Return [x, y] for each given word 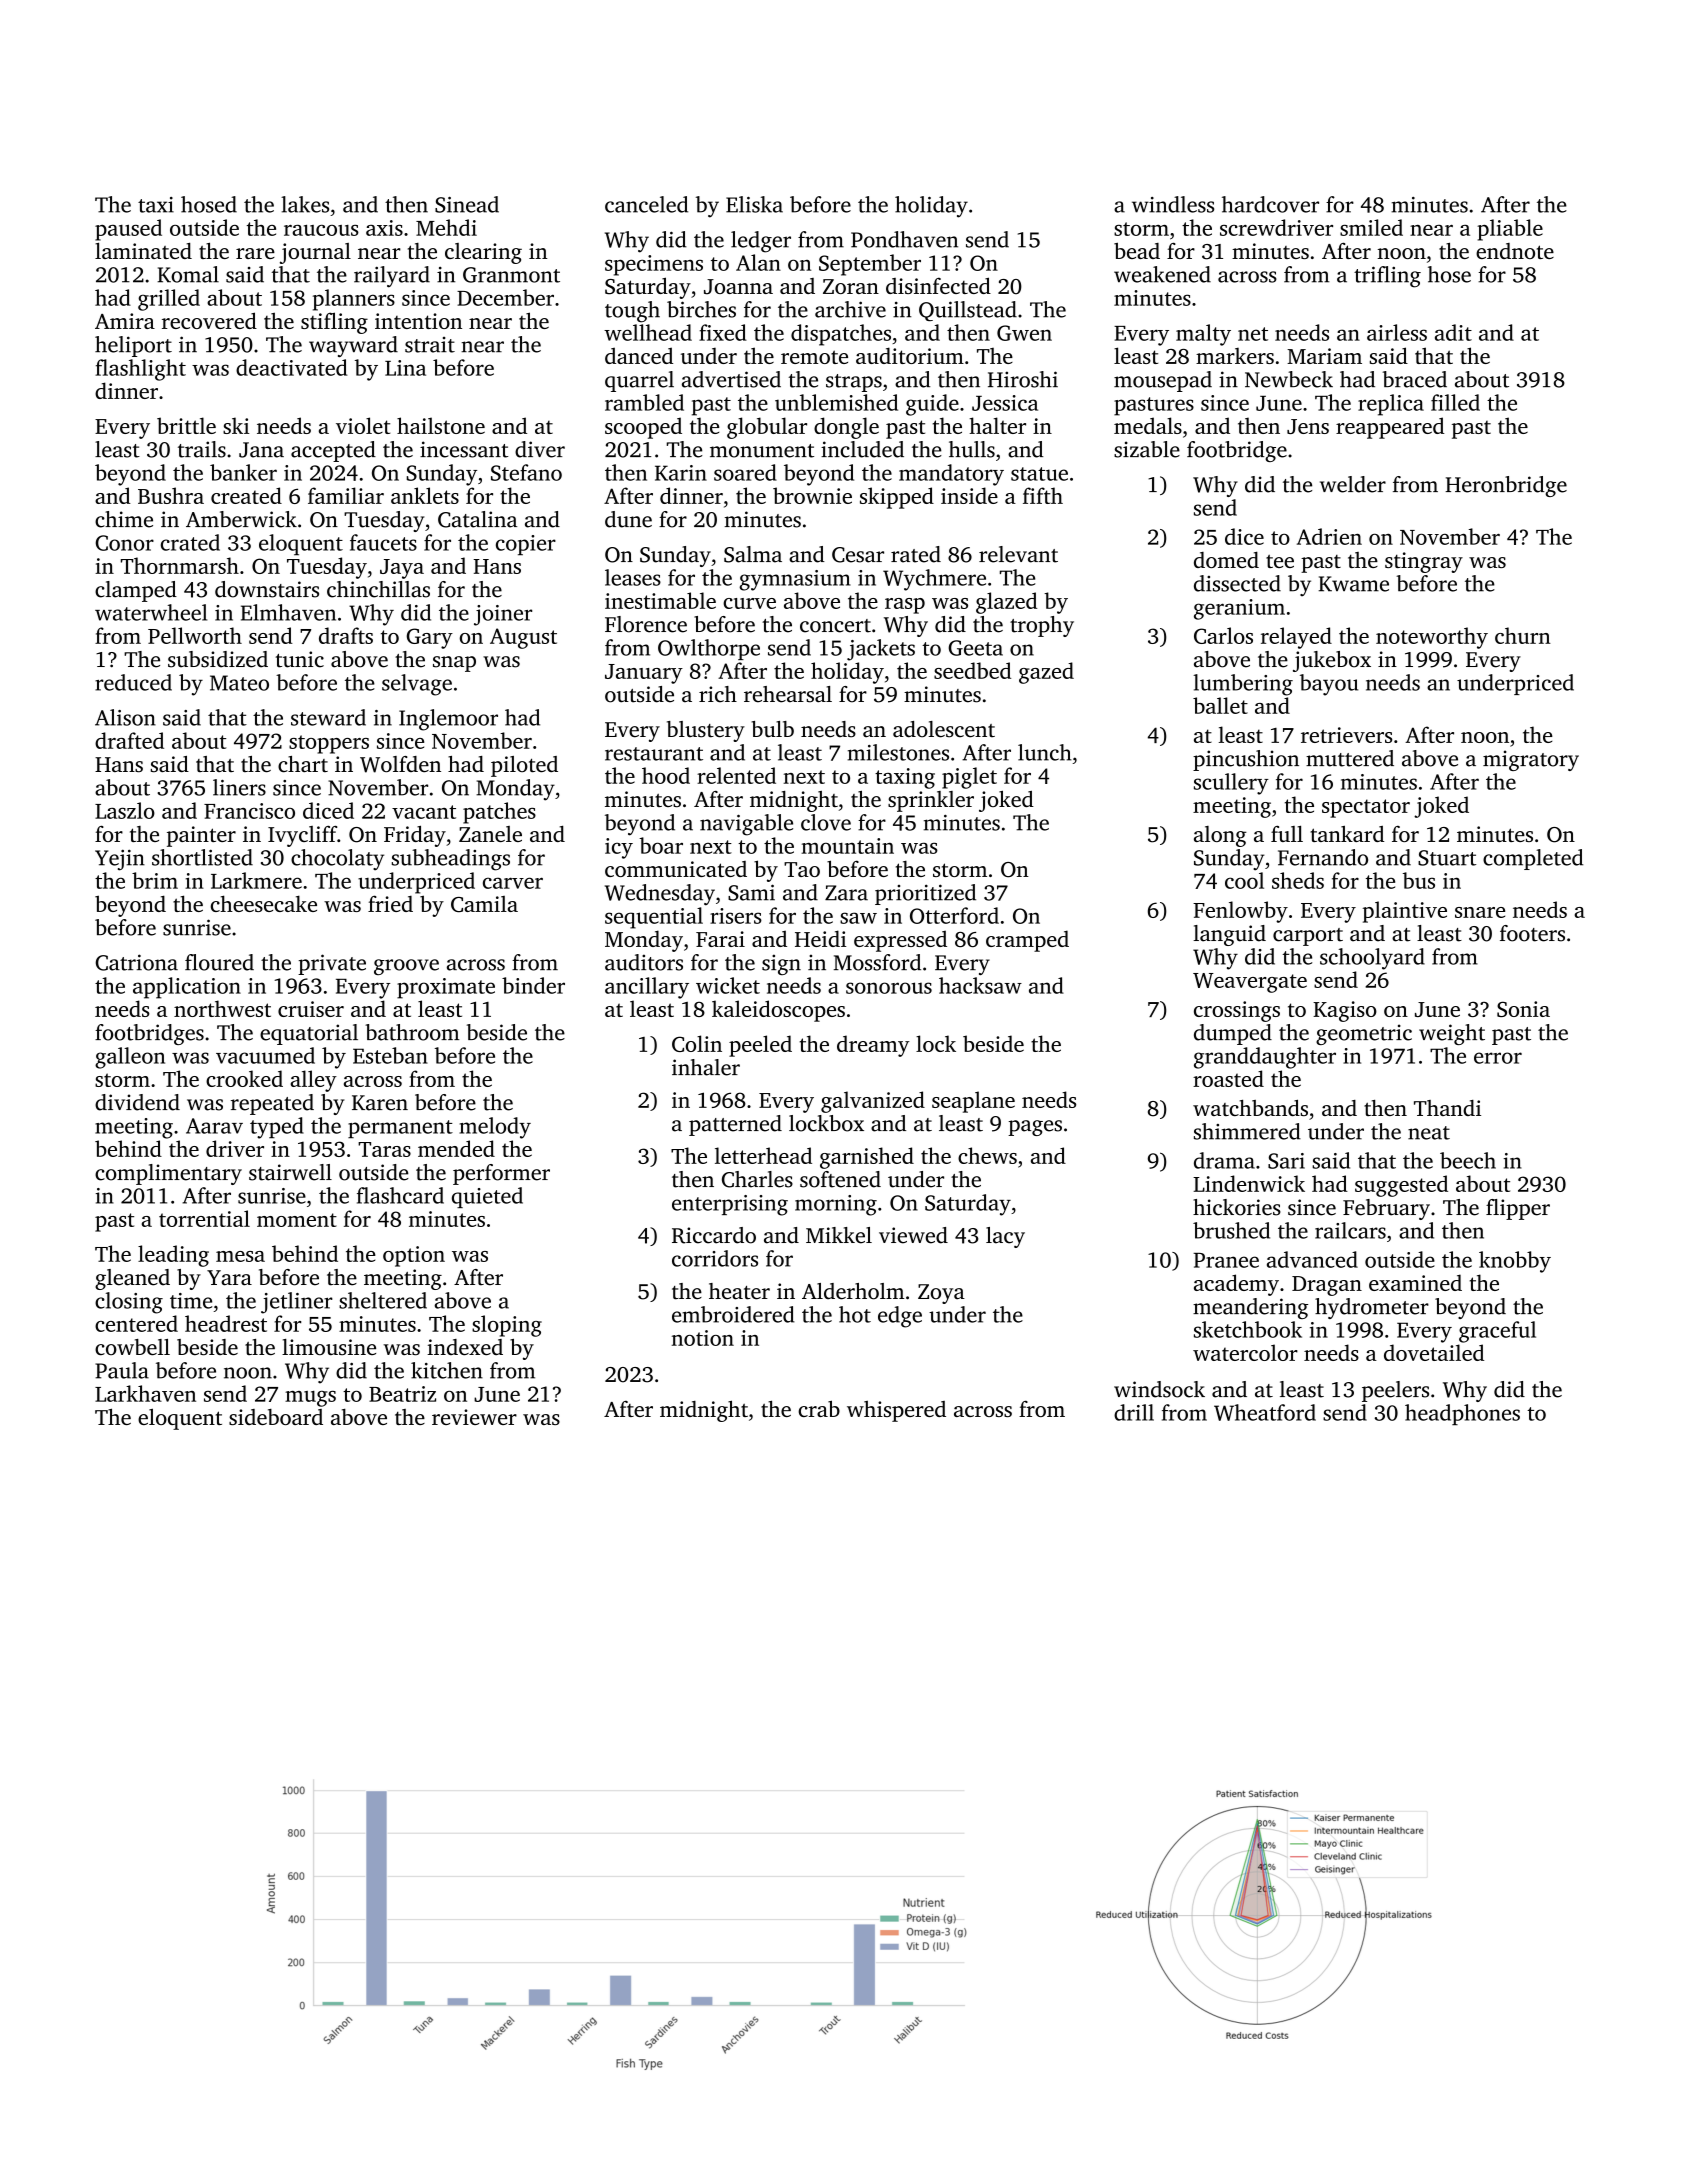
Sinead [467, 204]
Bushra [171, 495]
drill [1134, 1412]
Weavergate [1250, 983]
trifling [1387, 277]
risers [736, 916]
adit [1453, 332]
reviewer [474, 1417]
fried [390, 903]
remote [814, 357]
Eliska [754, 204]
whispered [896, 1411]
